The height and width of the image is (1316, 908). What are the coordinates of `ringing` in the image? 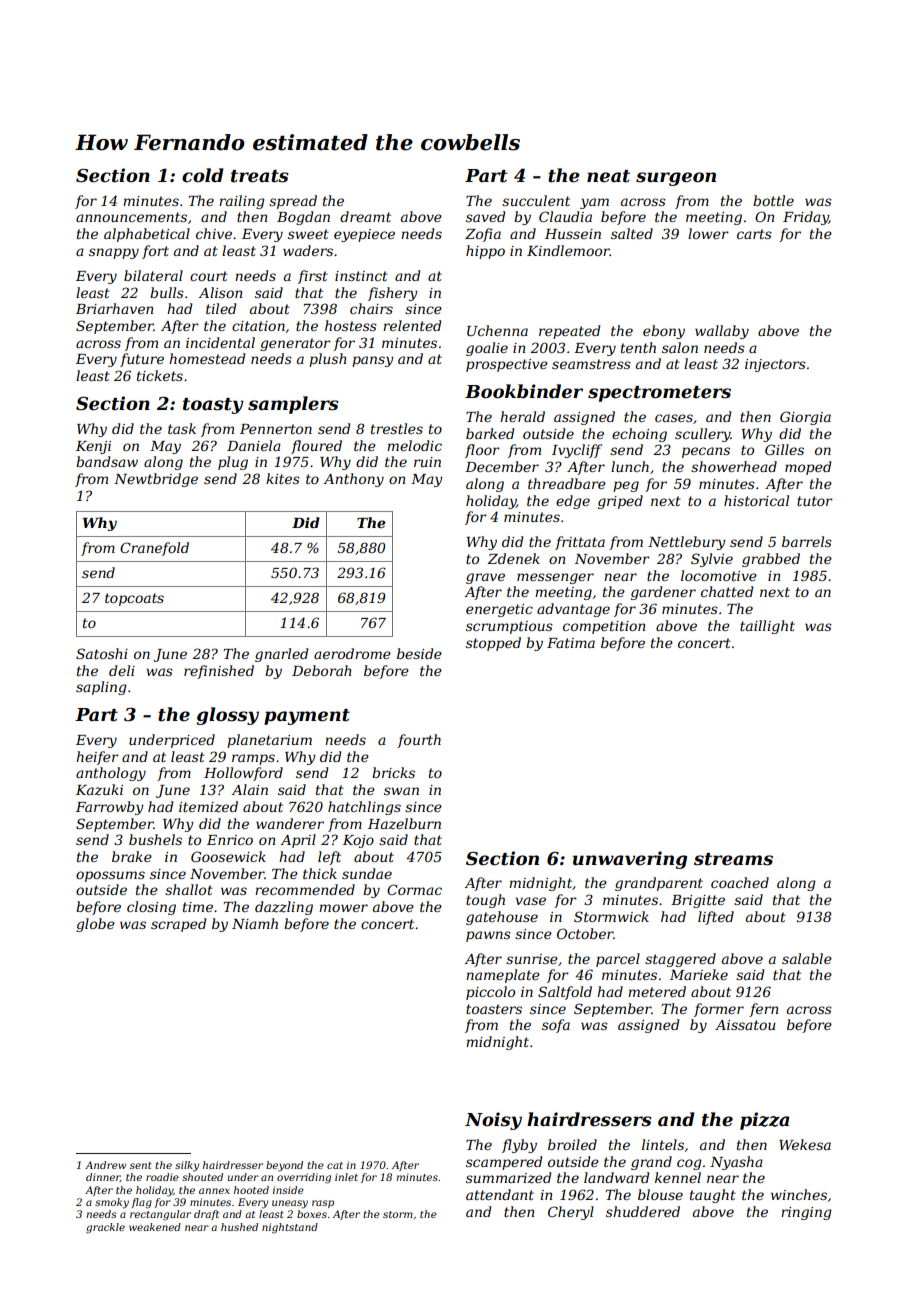 It's located at (806, 1213).
